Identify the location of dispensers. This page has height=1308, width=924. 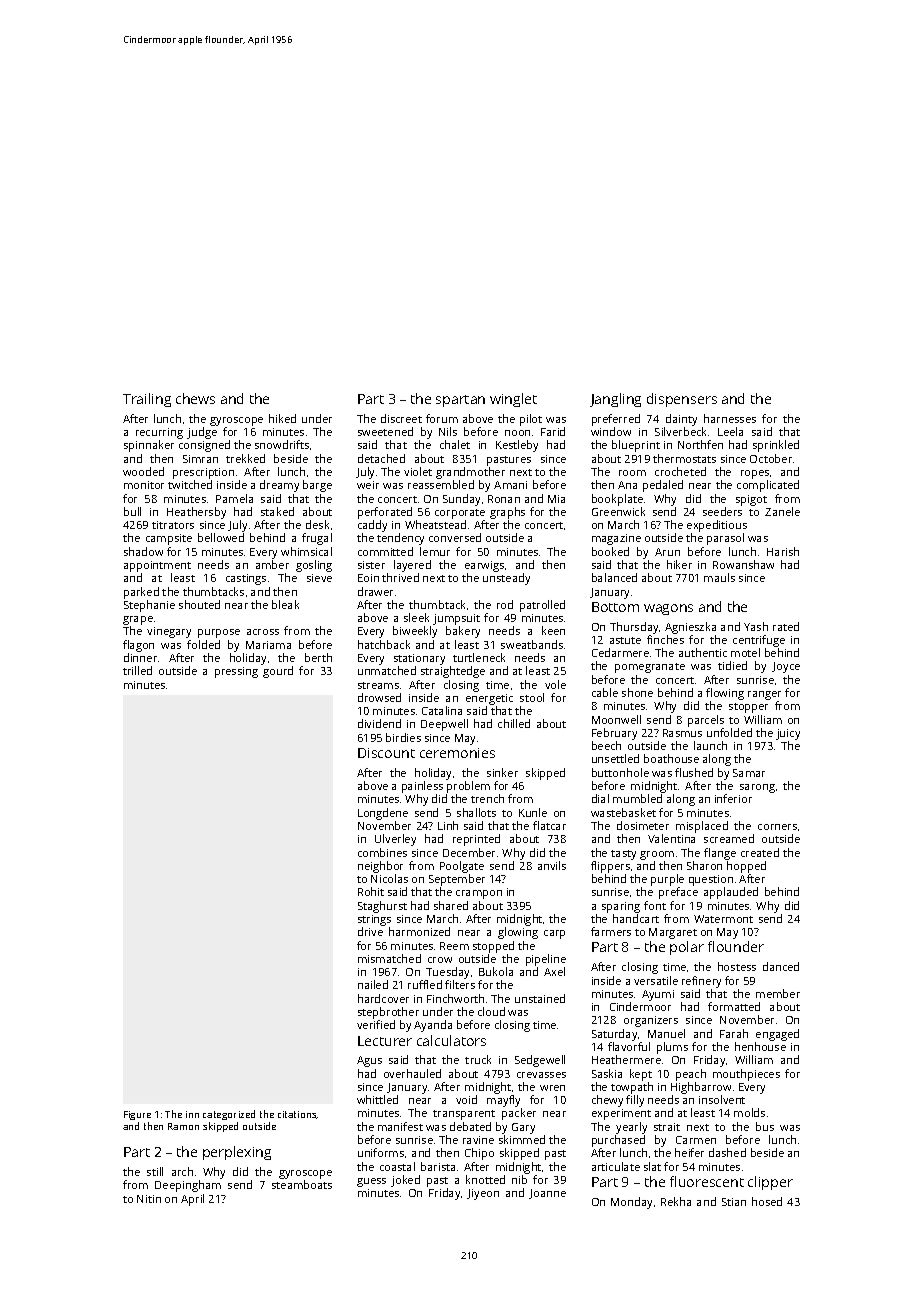
(682, 400).
